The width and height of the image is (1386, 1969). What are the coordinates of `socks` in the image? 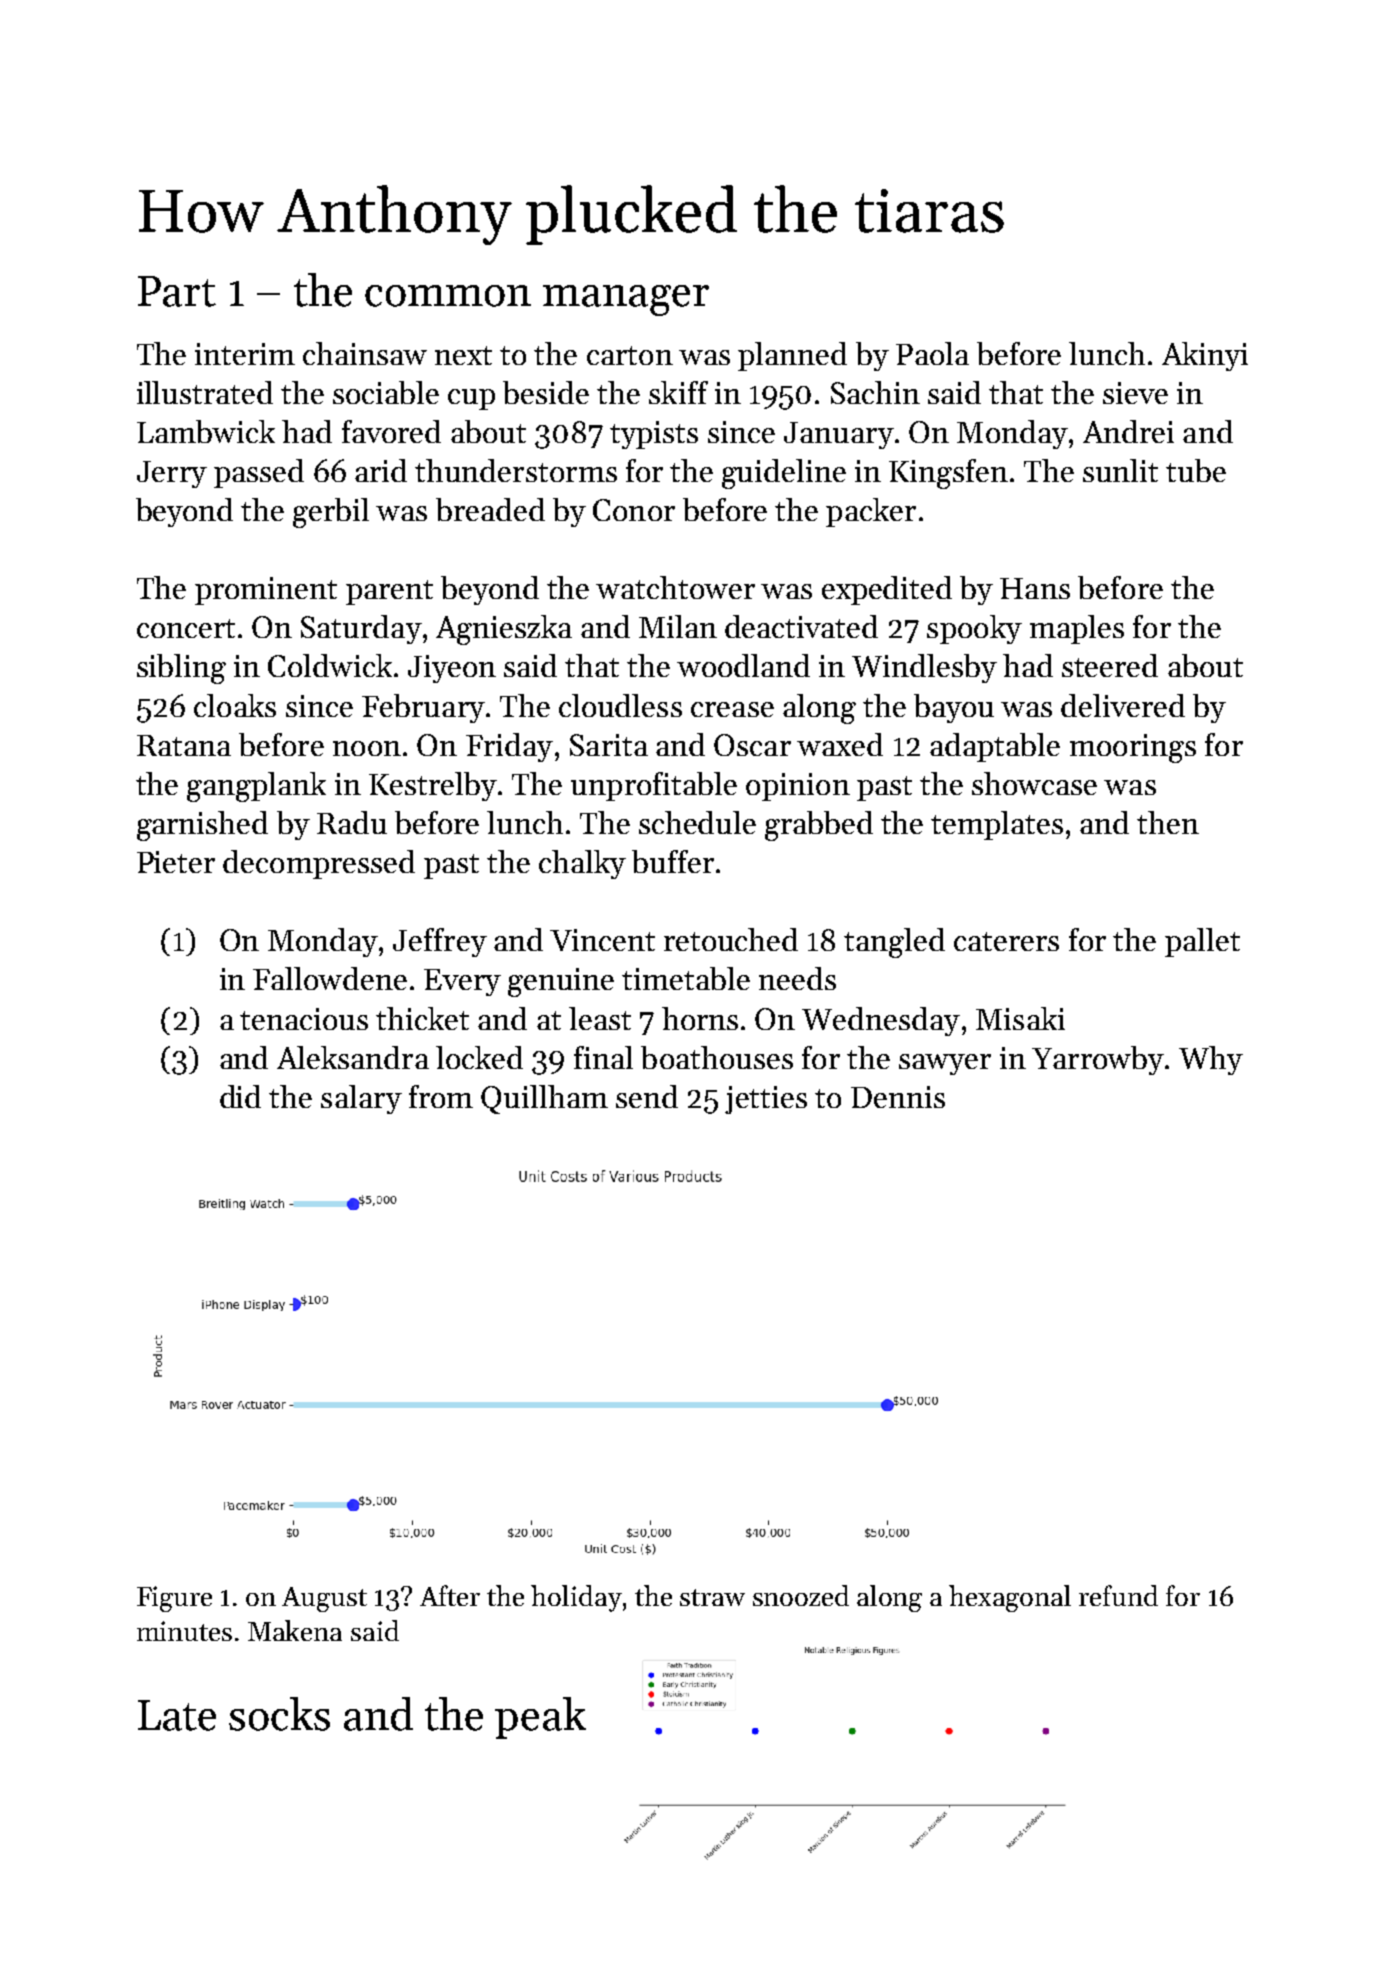 It's located at (279, 1714).
